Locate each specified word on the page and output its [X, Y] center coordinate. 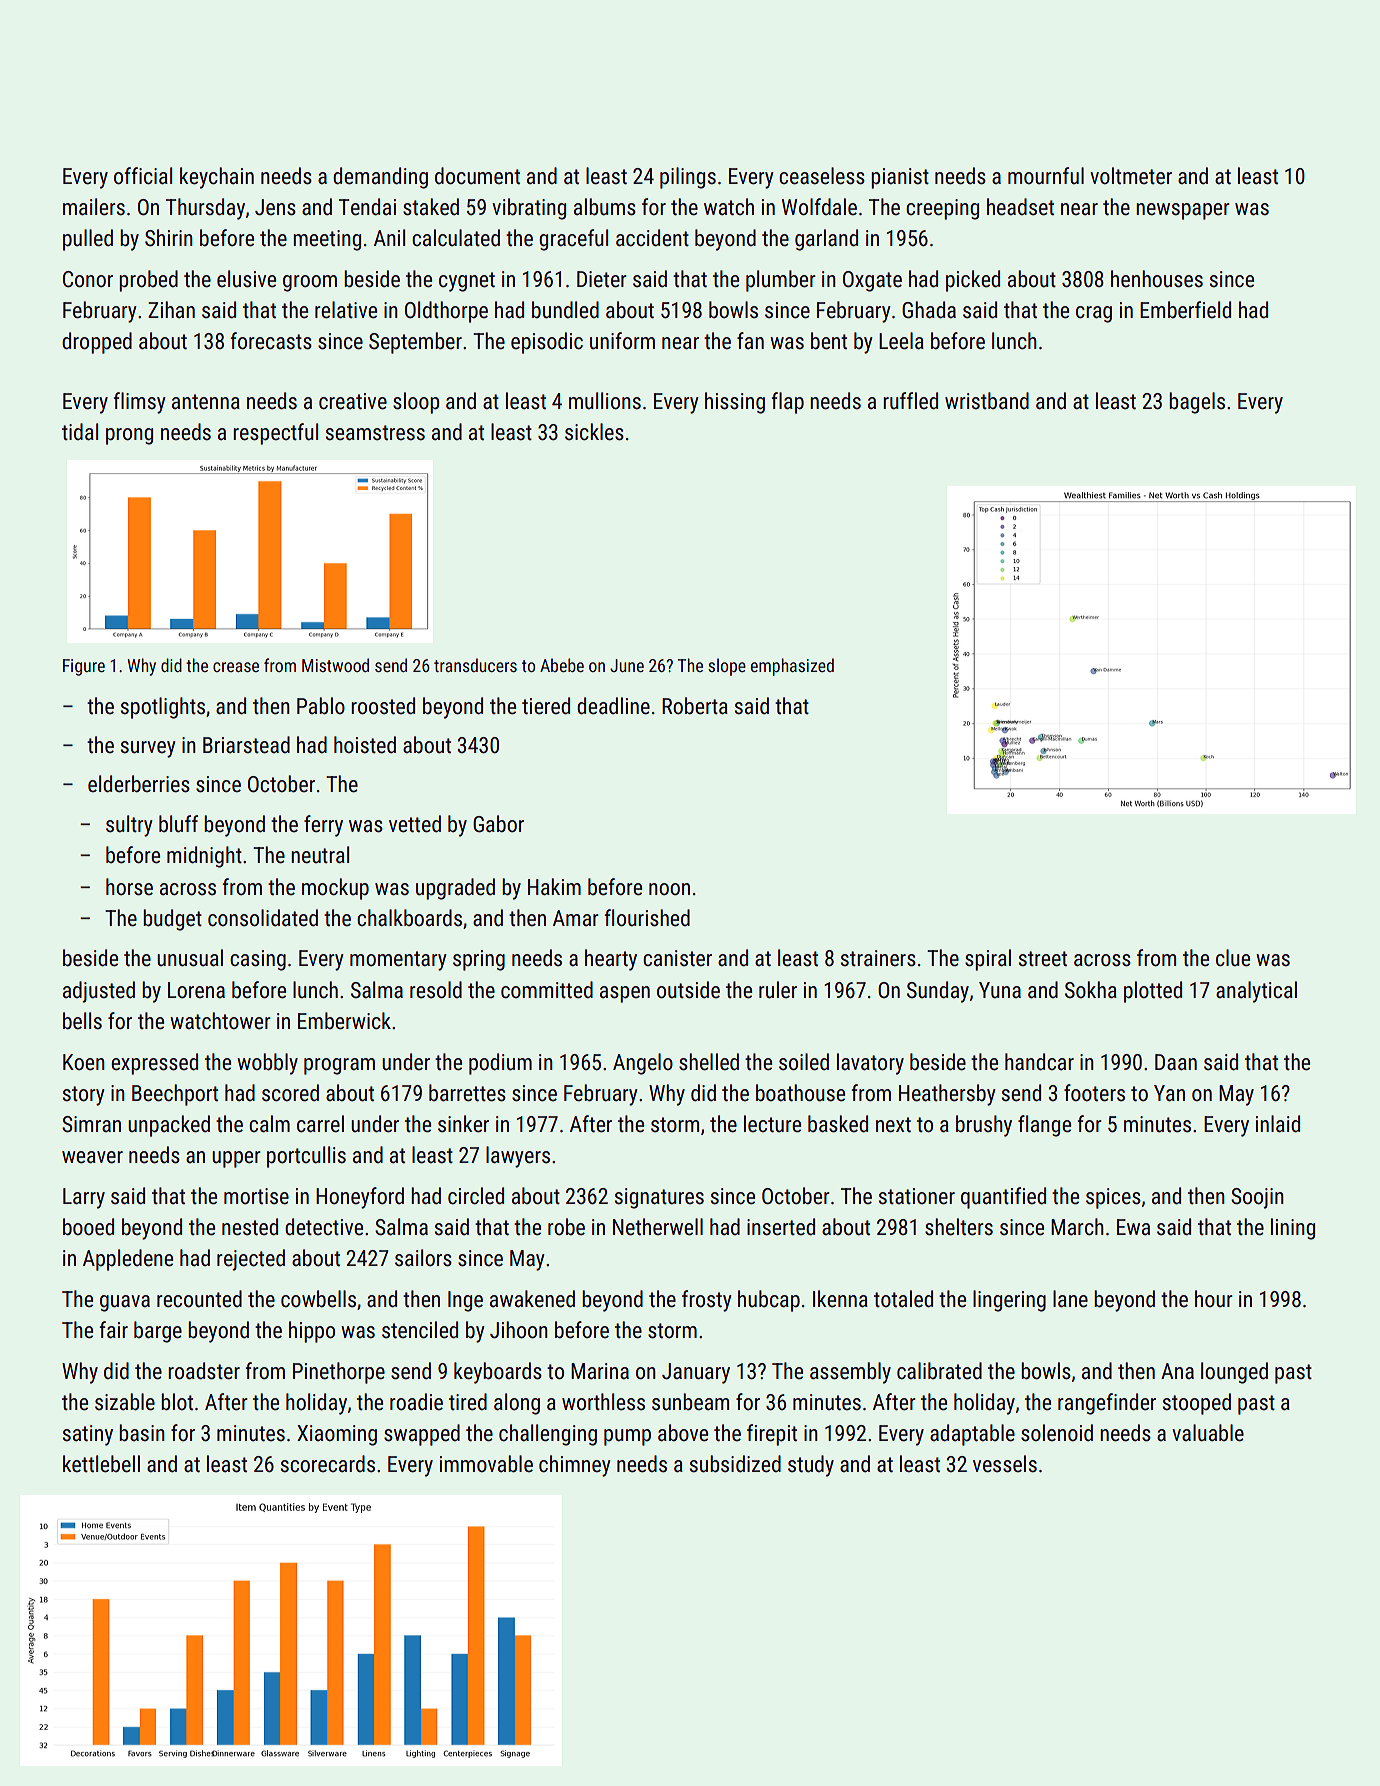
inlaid [1278, 1123]
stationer [917, 1196]
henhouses [1157, 279]
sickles [594, 432]
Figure [84, 667]
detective [324, 1227]
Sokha [1091, 989]
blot [177, 1401]
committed [547, 990]
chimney [575, 1466]
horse [129, 887]
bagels [1197, 403]
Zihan [171, 309]
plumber [781, 281]
